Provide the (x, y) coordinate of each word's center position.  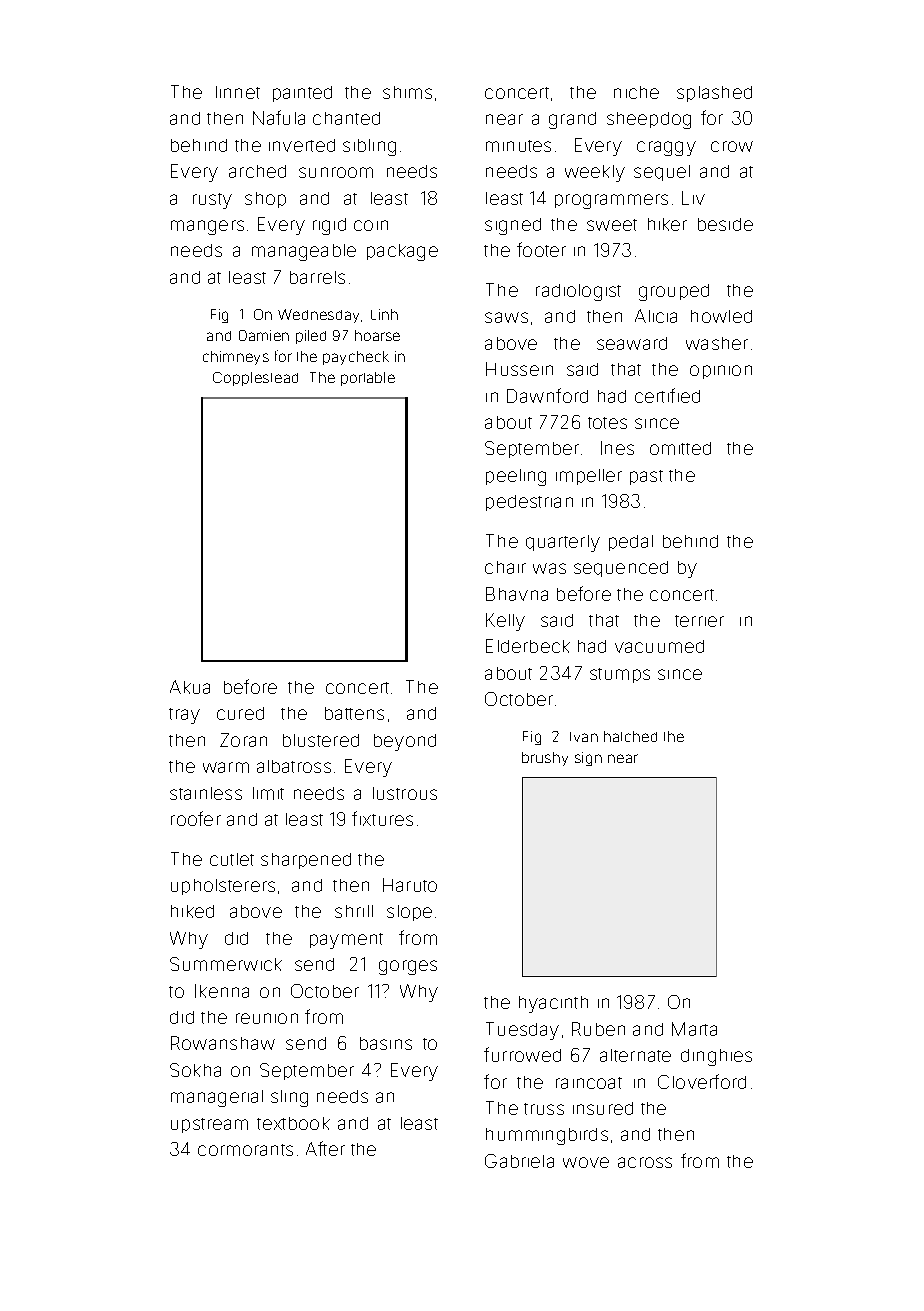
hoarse (377, 335)
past (646, 477)
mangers (207, 227)
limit (268, 793)
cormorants (245, 1150)
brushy (545, 759)
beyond (405, 742)
